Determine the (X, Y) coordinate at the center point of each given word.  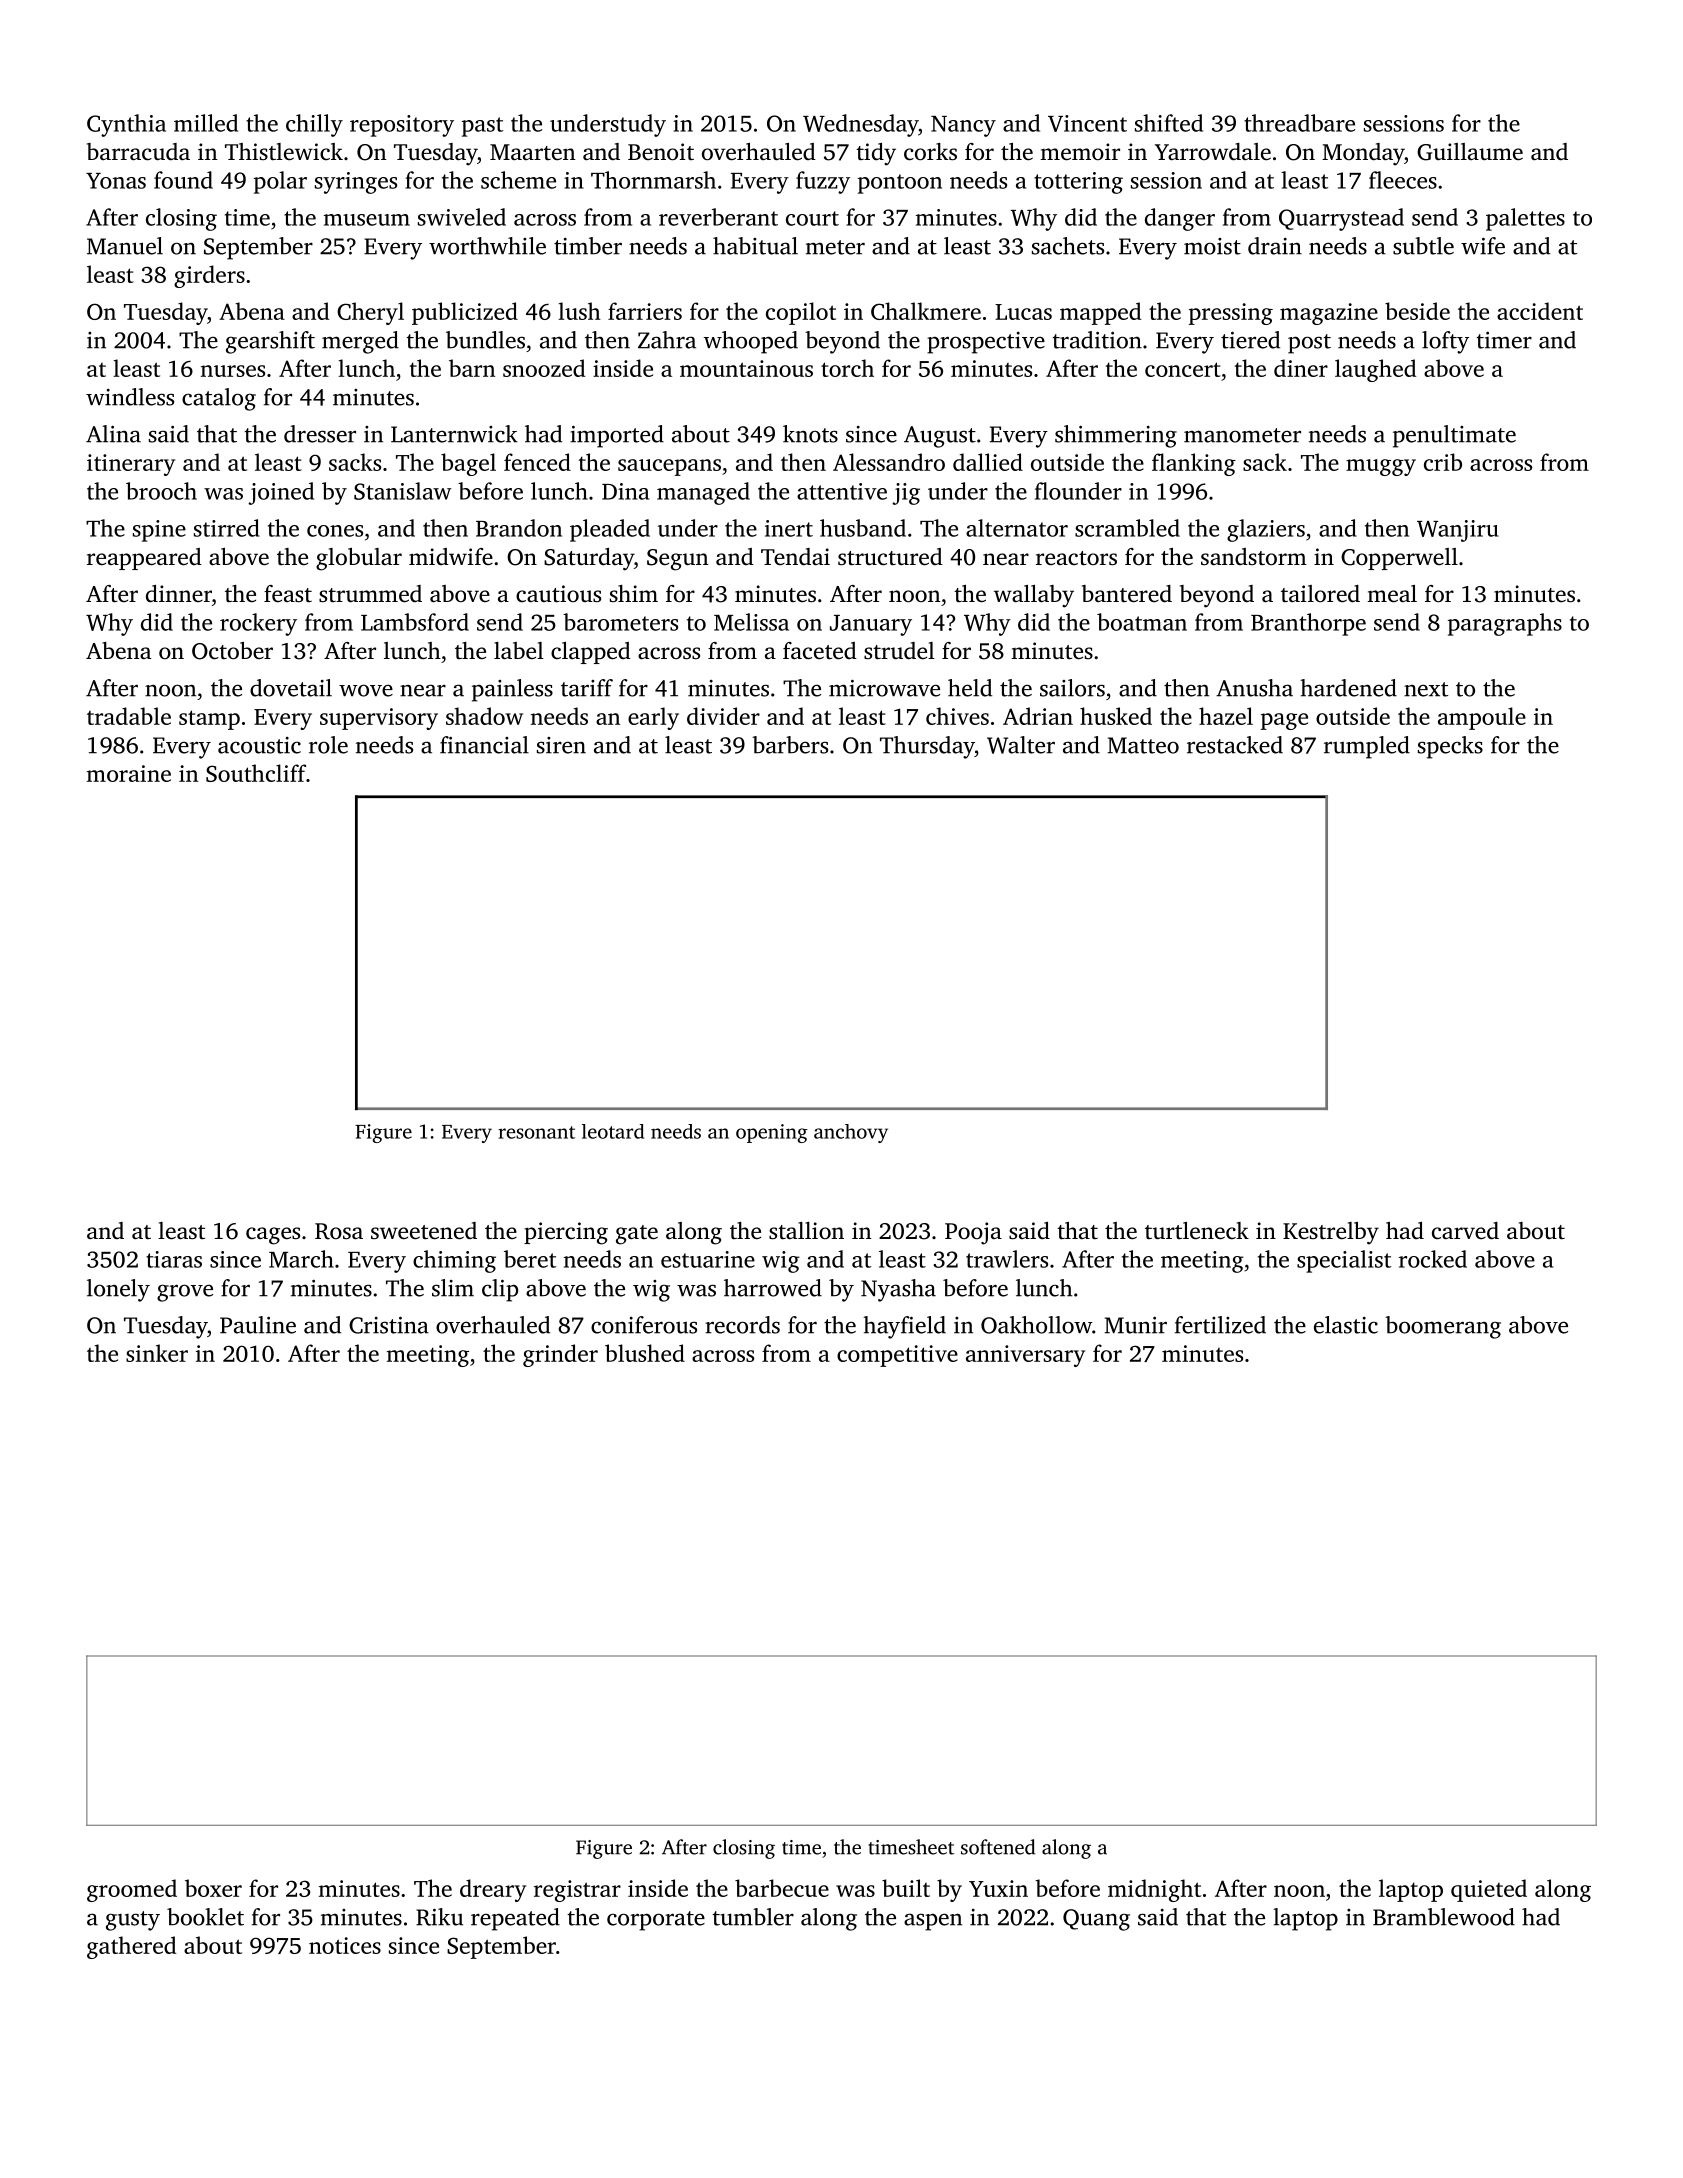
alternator (1017, 528)
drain (1275, 246)
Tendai (795, 556)
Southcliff (256, 773)
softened (998, 1847)
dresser (320, 434)
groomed (132, 1890)
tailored (1320, 594)
